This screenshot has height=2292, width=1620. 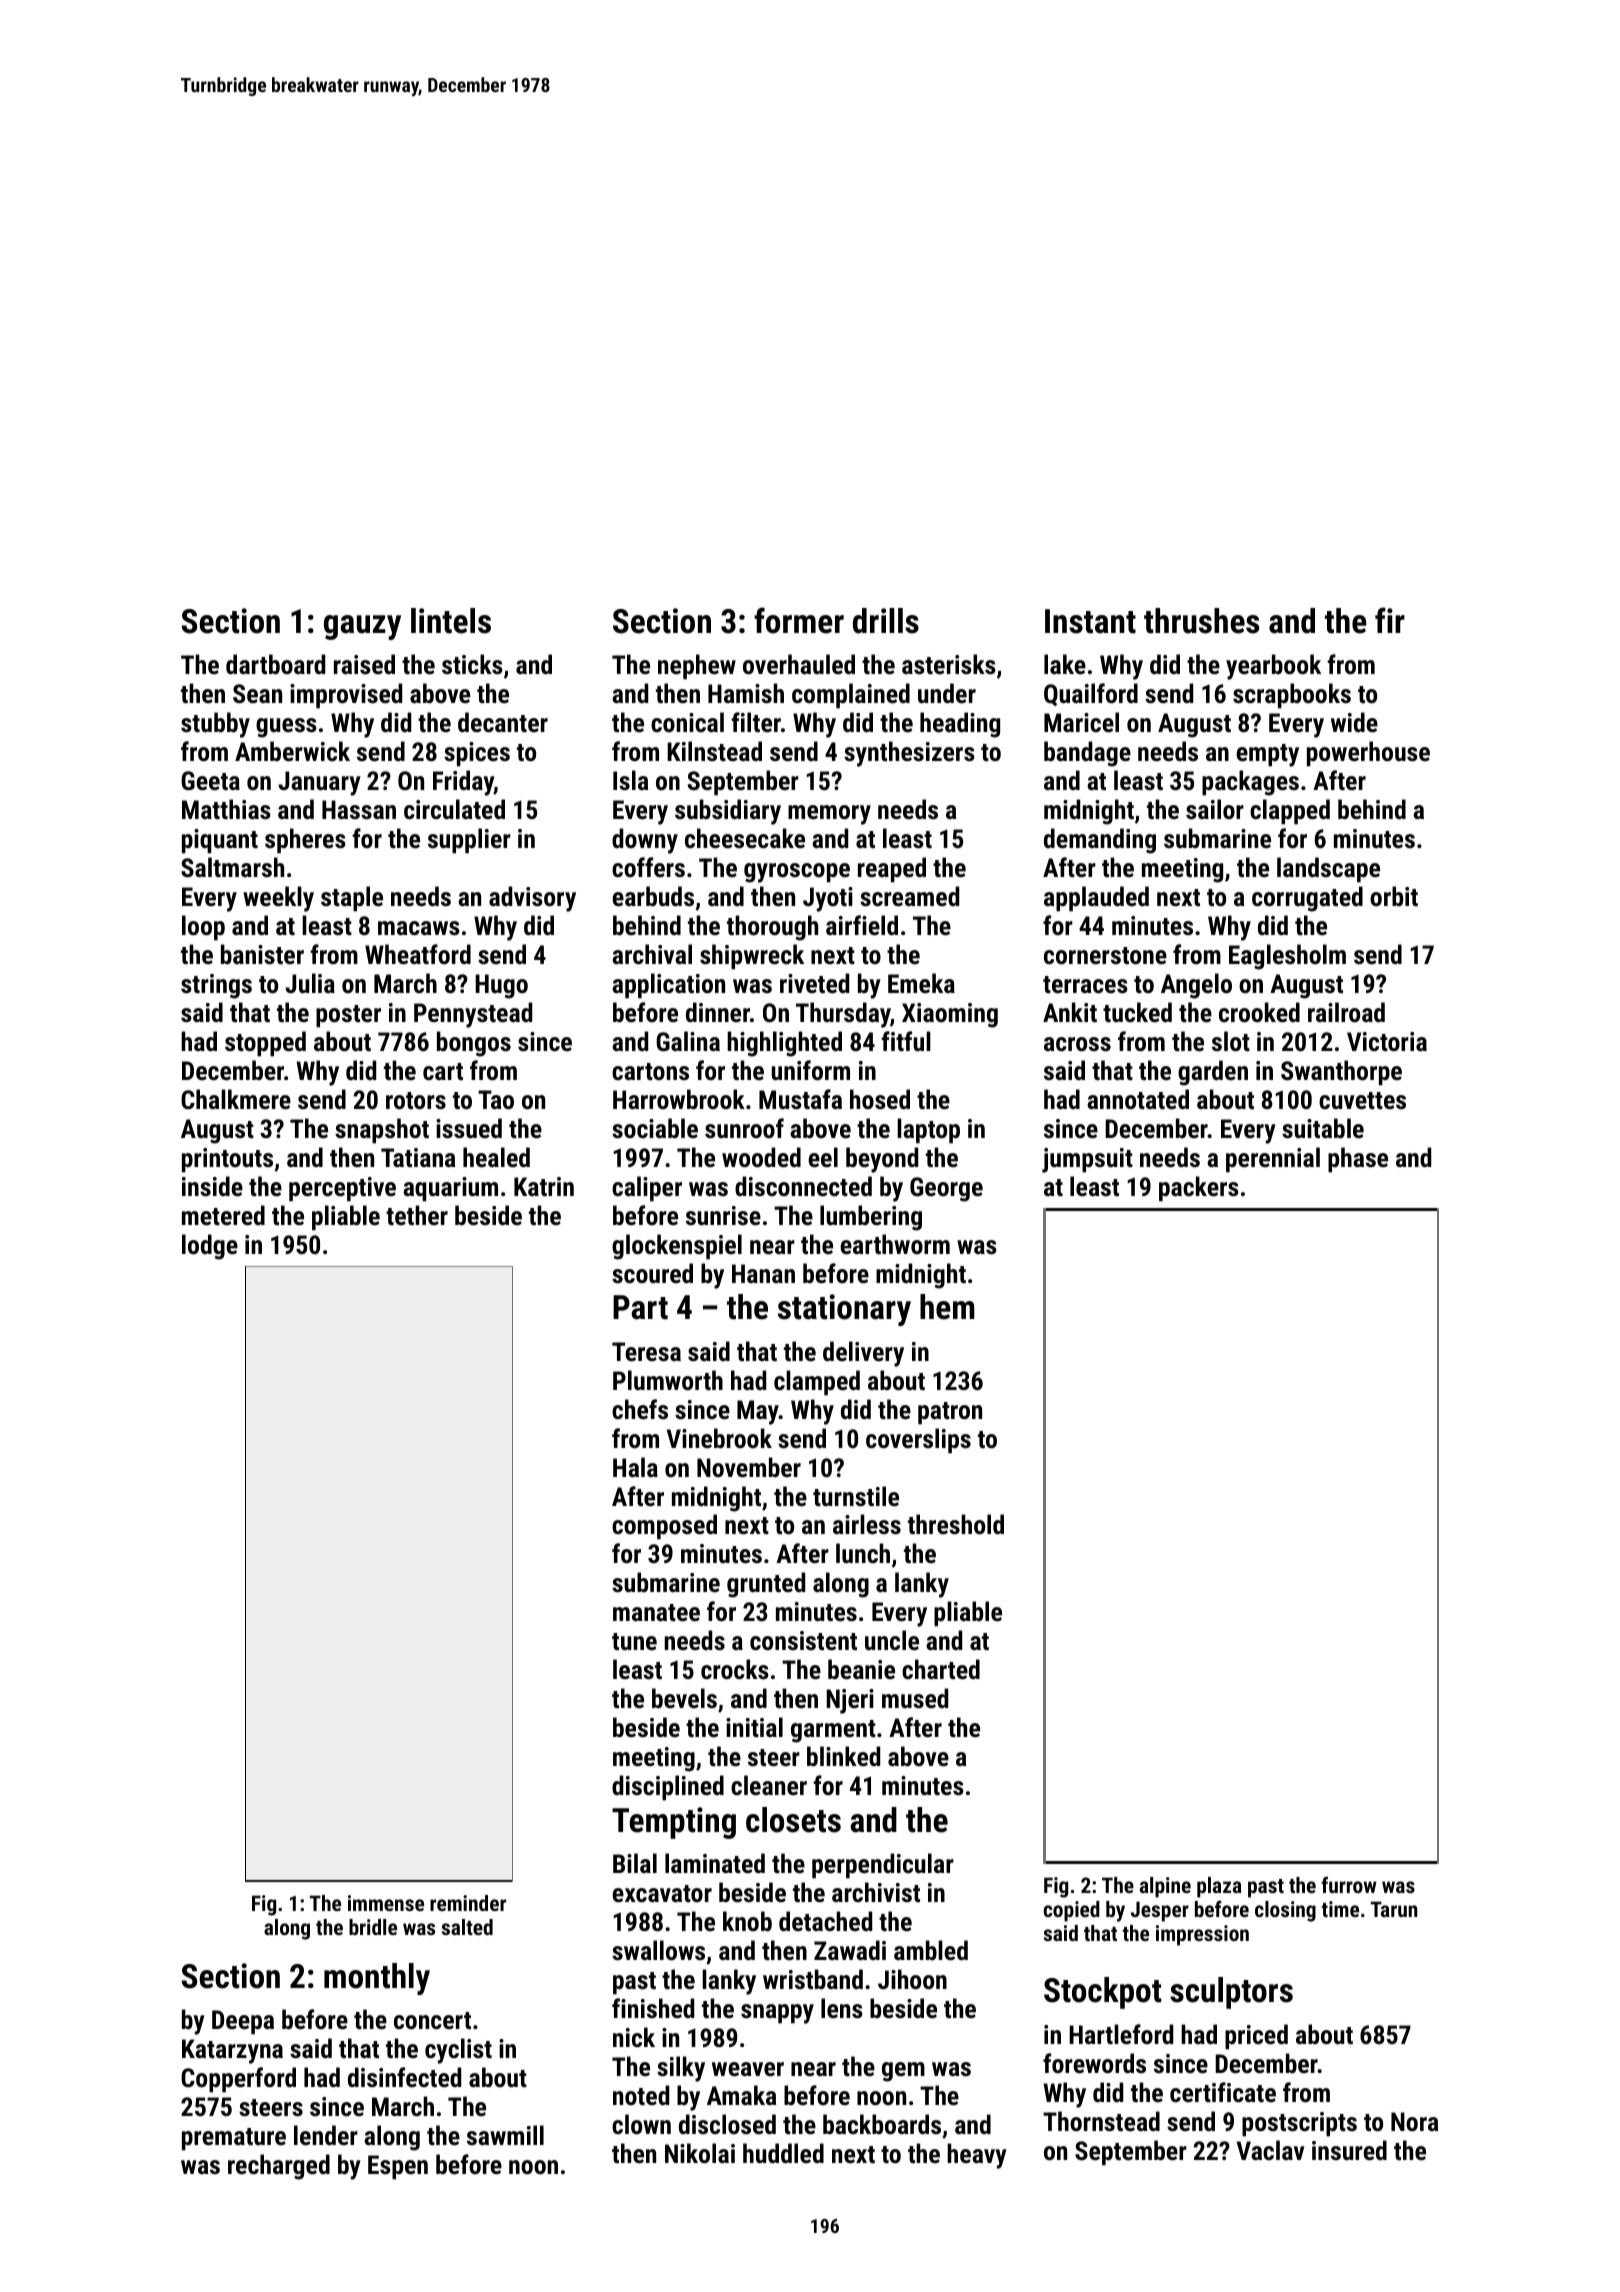 What do you see at coordinates (641, 2124) in the screenshot?
I see `clown` at bounding box center [641, 2124].
